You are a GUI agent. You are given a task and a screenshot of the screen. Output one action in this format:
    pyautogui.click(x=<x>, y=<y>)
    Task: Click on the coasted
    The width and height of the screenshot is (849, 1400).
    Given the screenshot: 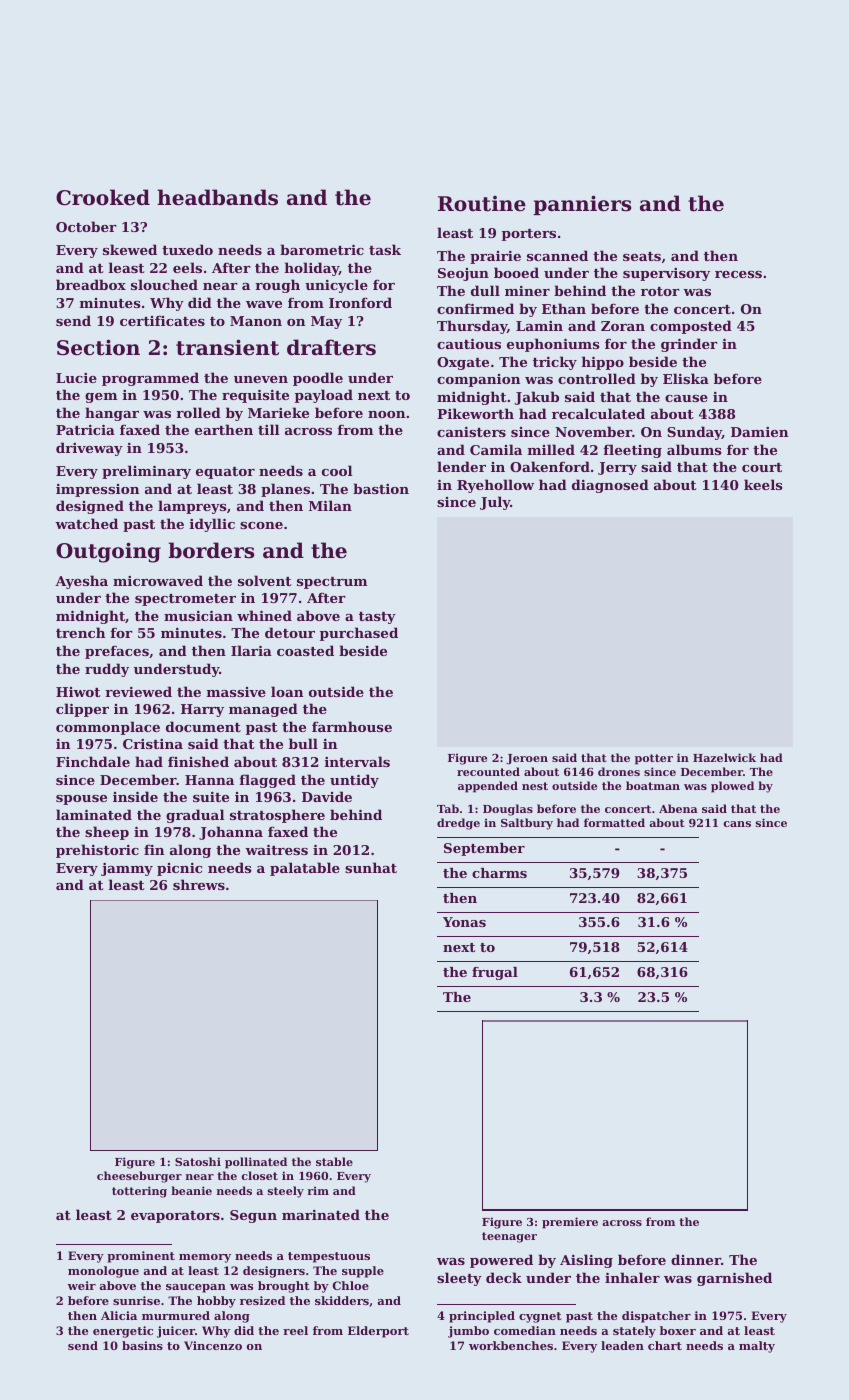 What is the action you would take?
    pyautogui.click(x=305, y=650)
